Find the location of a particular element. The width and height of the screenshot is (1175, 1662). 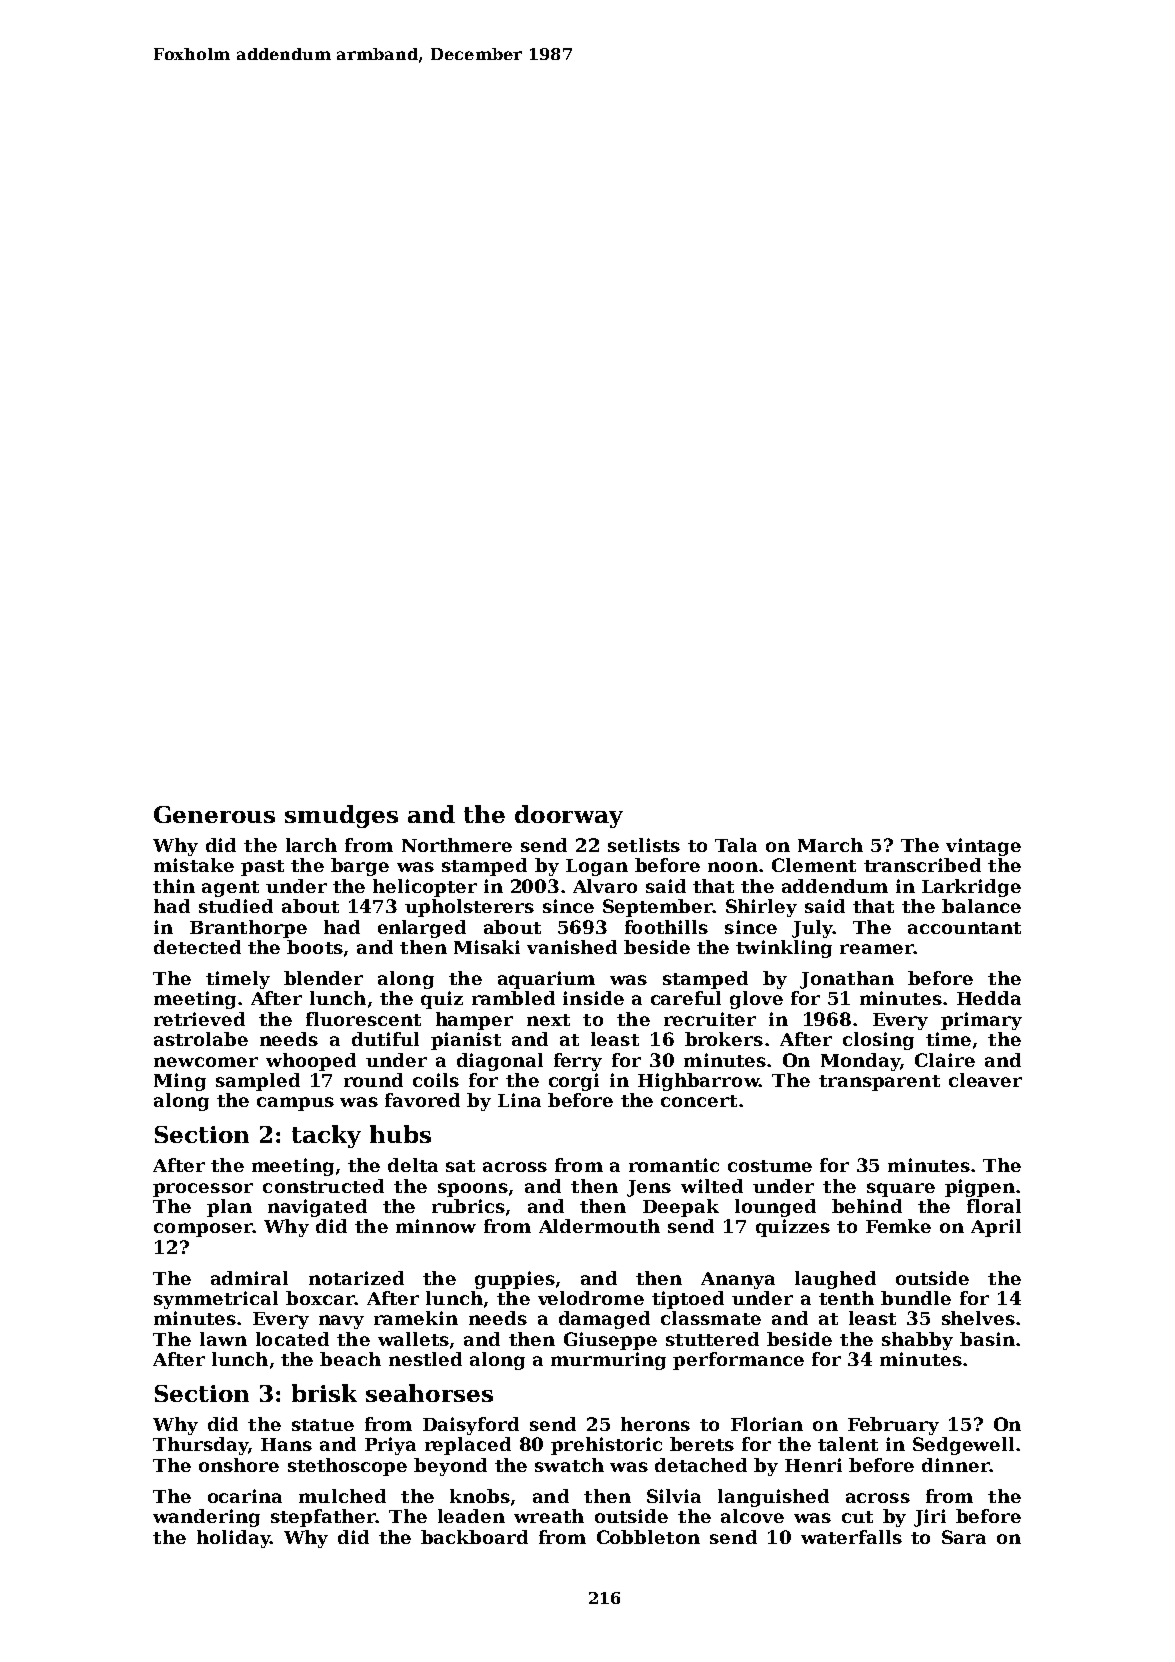

fluorescent is located at coordinates (363, 1019).
